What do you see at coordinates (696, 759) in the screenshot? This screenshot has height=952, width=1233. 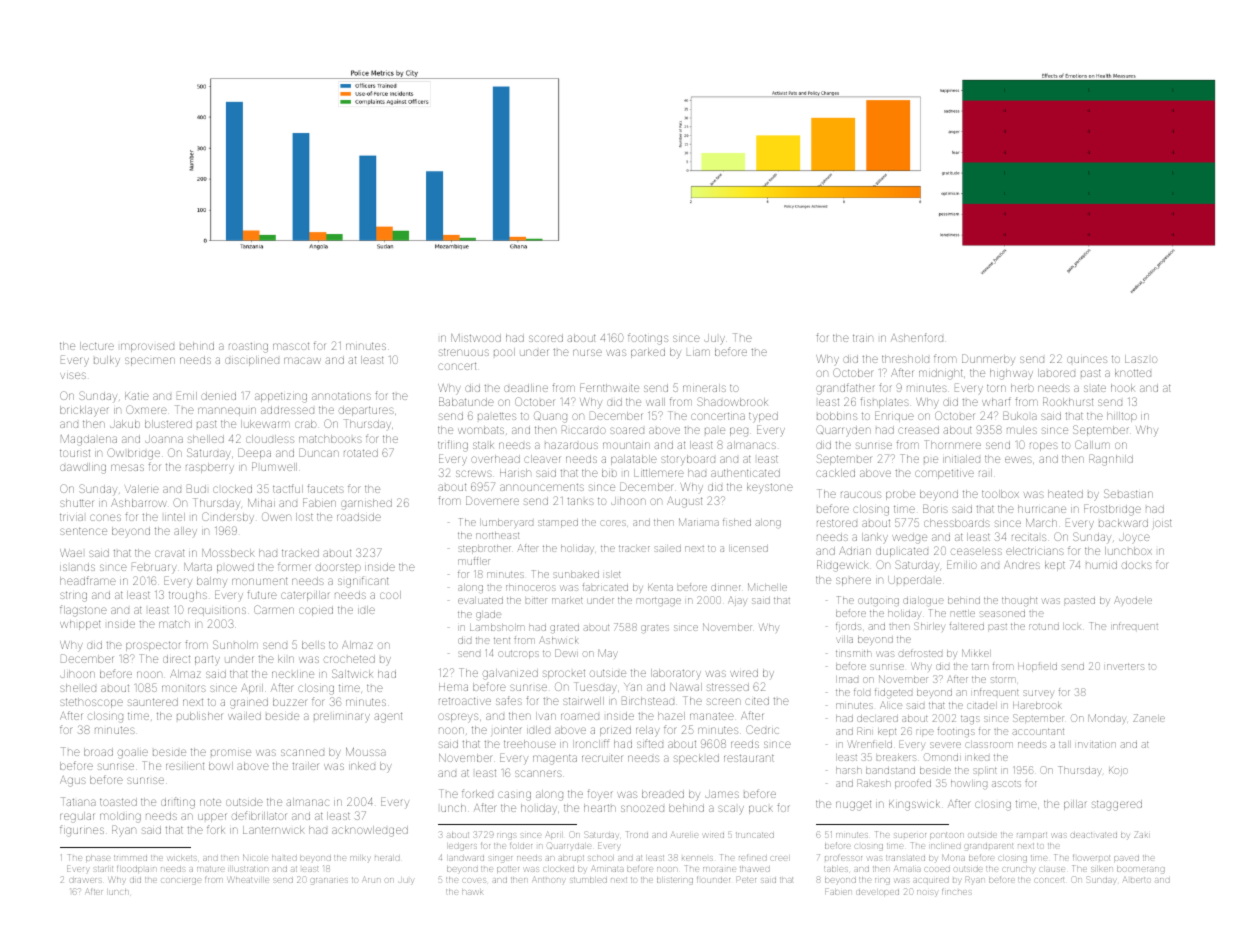 I see `speckled` at bounding box center [696, 759].
